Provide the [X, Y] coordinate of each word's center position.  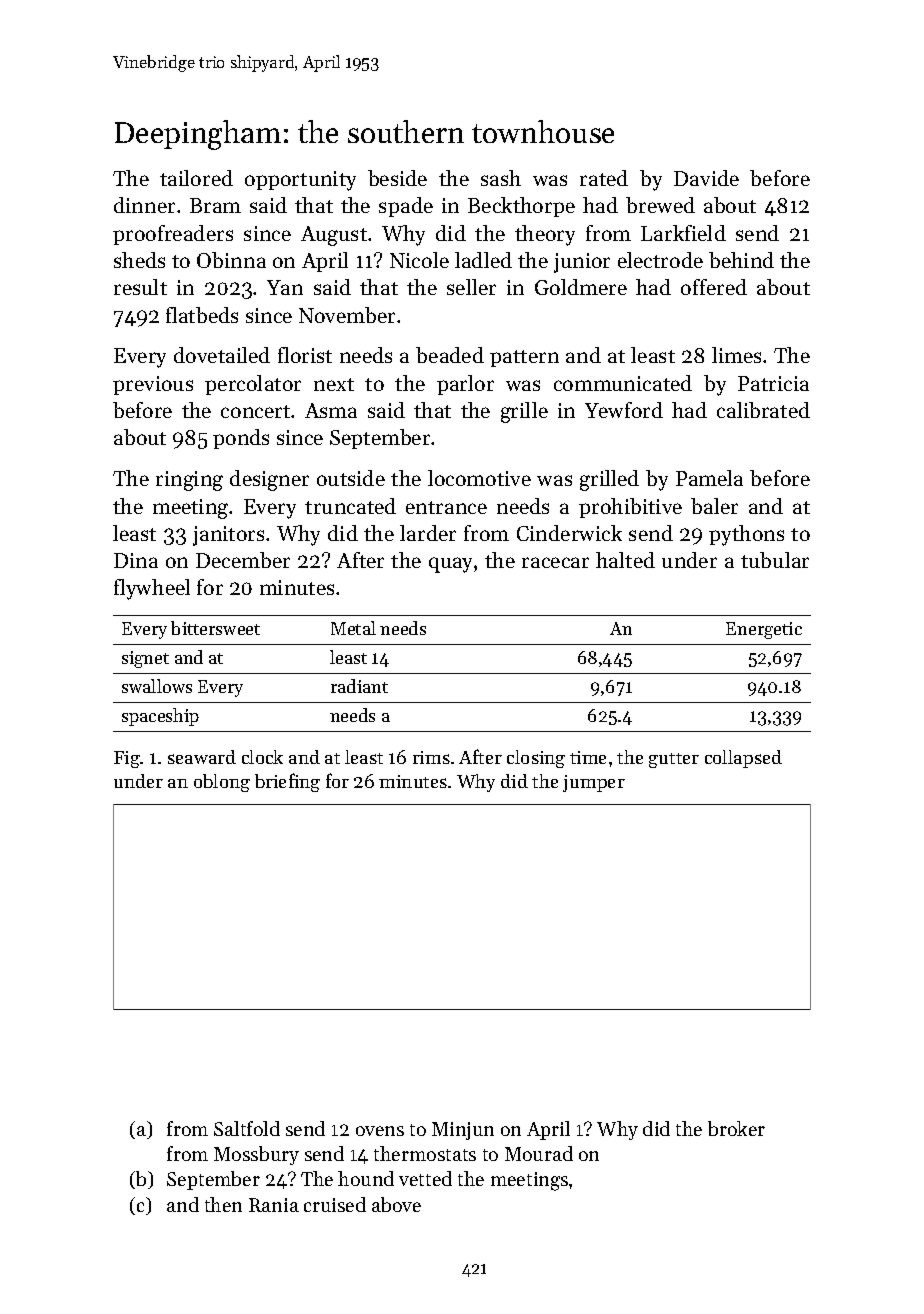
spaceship [160, 717]
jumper [594, 783]
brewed [660, 205]
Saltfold [247, 1128]
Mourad [539, 1153]
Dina [136, 560]
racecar [555, 562]
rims [431, 757]
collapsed [743, 759]
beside [397, 178]
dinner [144, 205]
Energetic [764, 630]
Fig [127, 759]
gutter [674, 760]
